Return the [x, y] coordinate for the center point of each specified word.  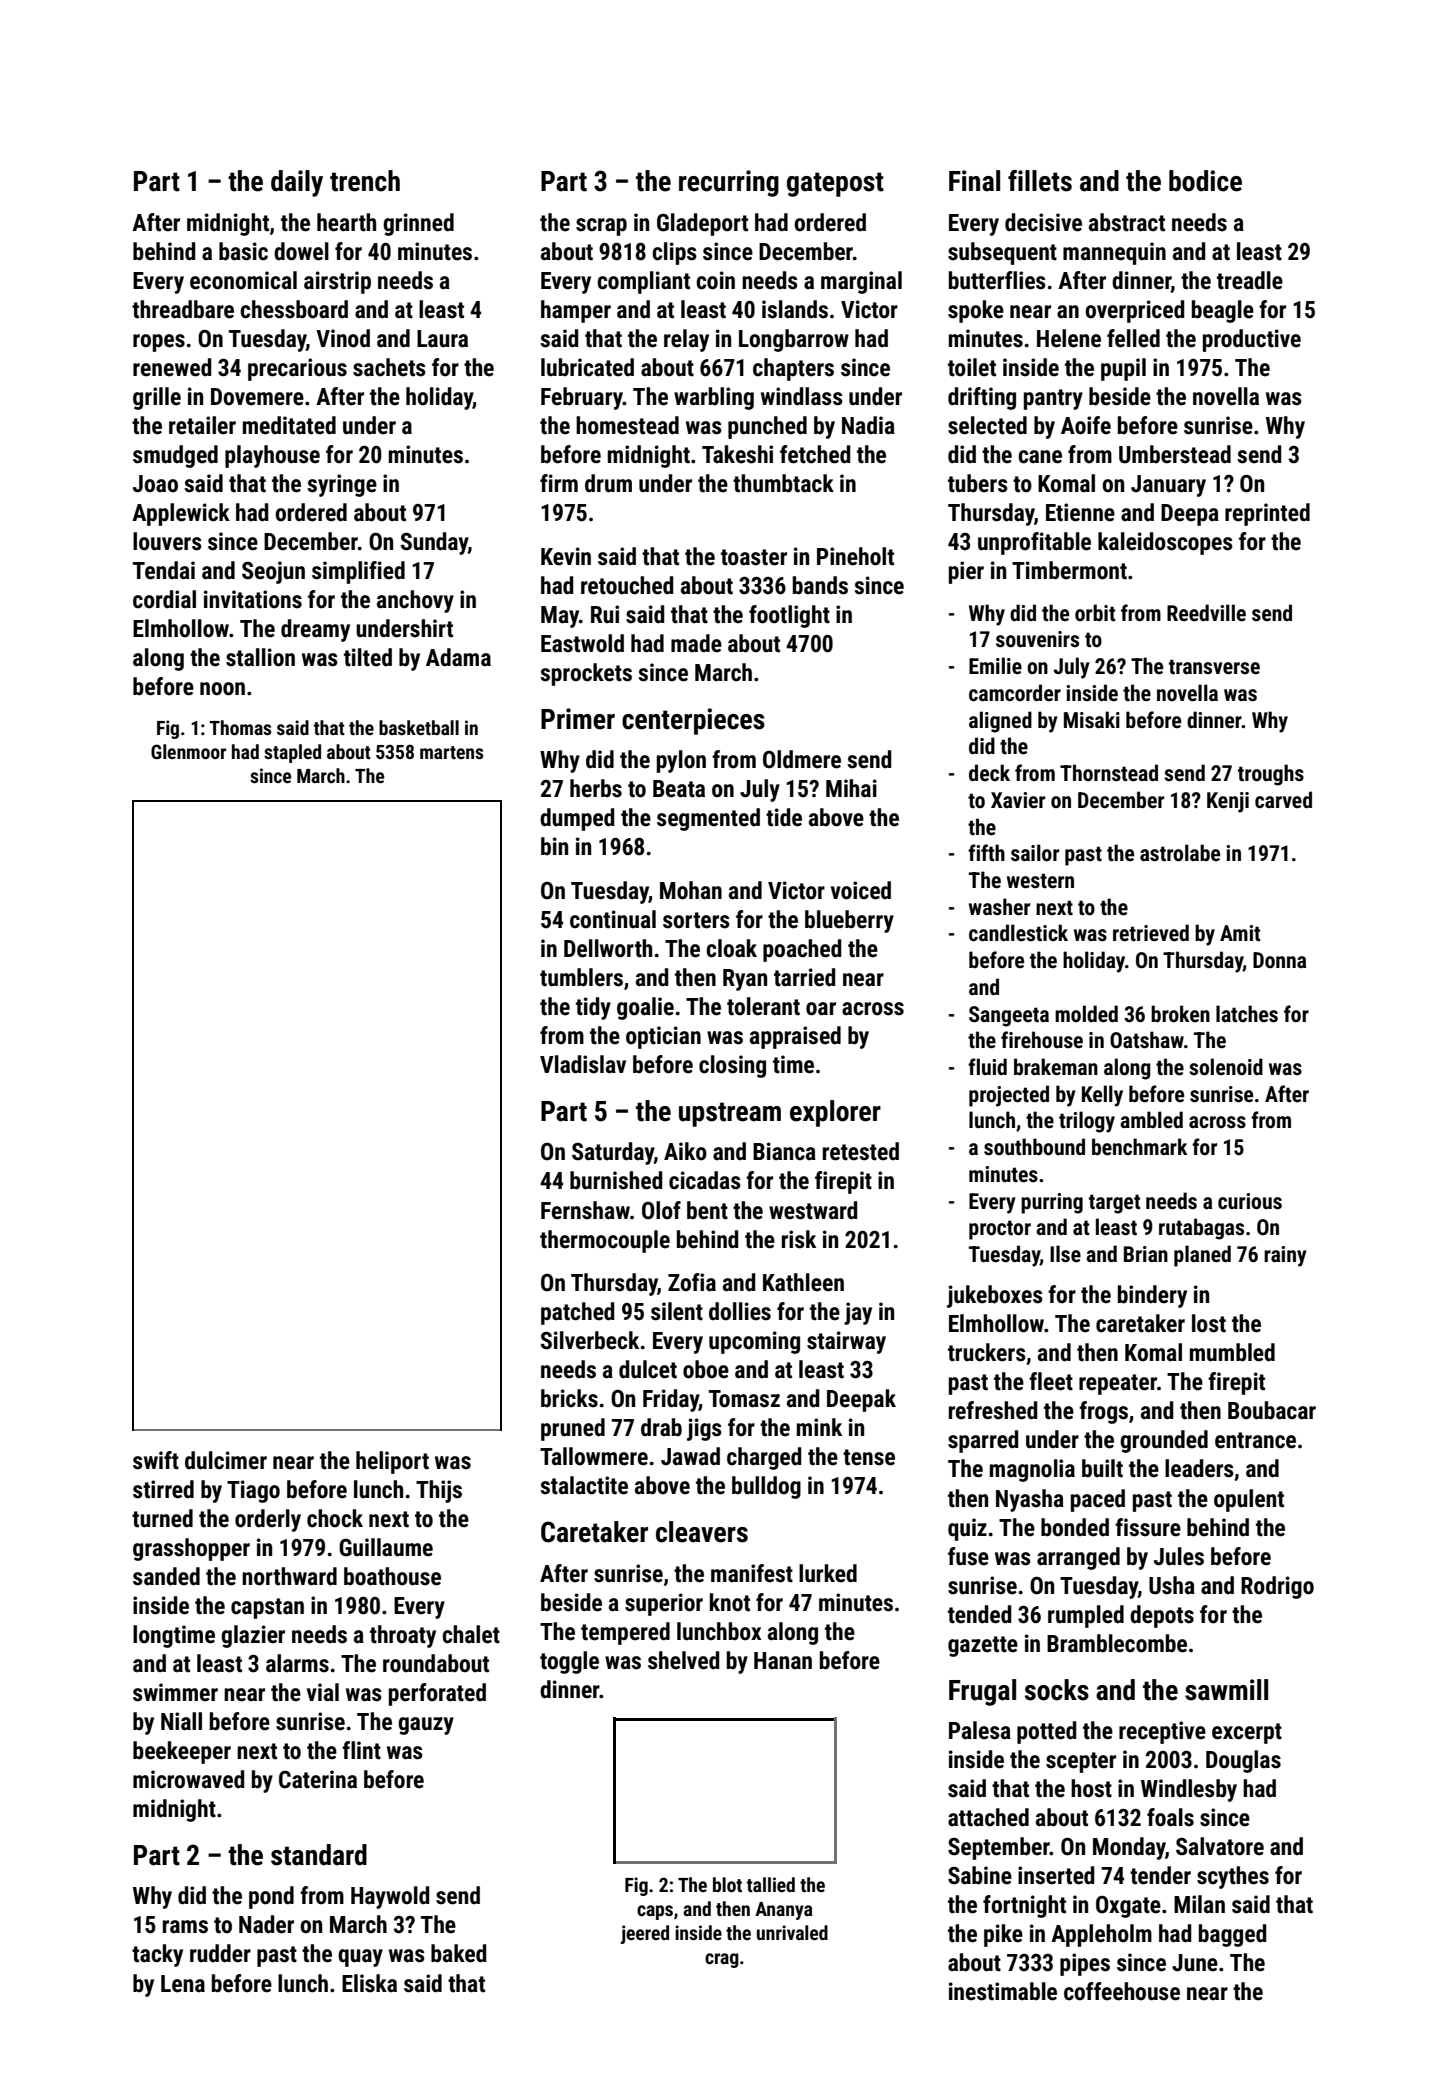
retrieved [1151, 933]
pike [1003, 1935]
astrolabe [1180, 853]
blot [727, 1884]
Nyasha [1030, 1500]
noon [222, 689]
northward [289, 1576]
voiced [861, 890]
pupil [1123, 369]
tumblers [581, 977]
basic [243, 251]
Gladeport [702, 224]
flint [361, 1750]
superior [664, 1604]
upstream [730, 1114]
